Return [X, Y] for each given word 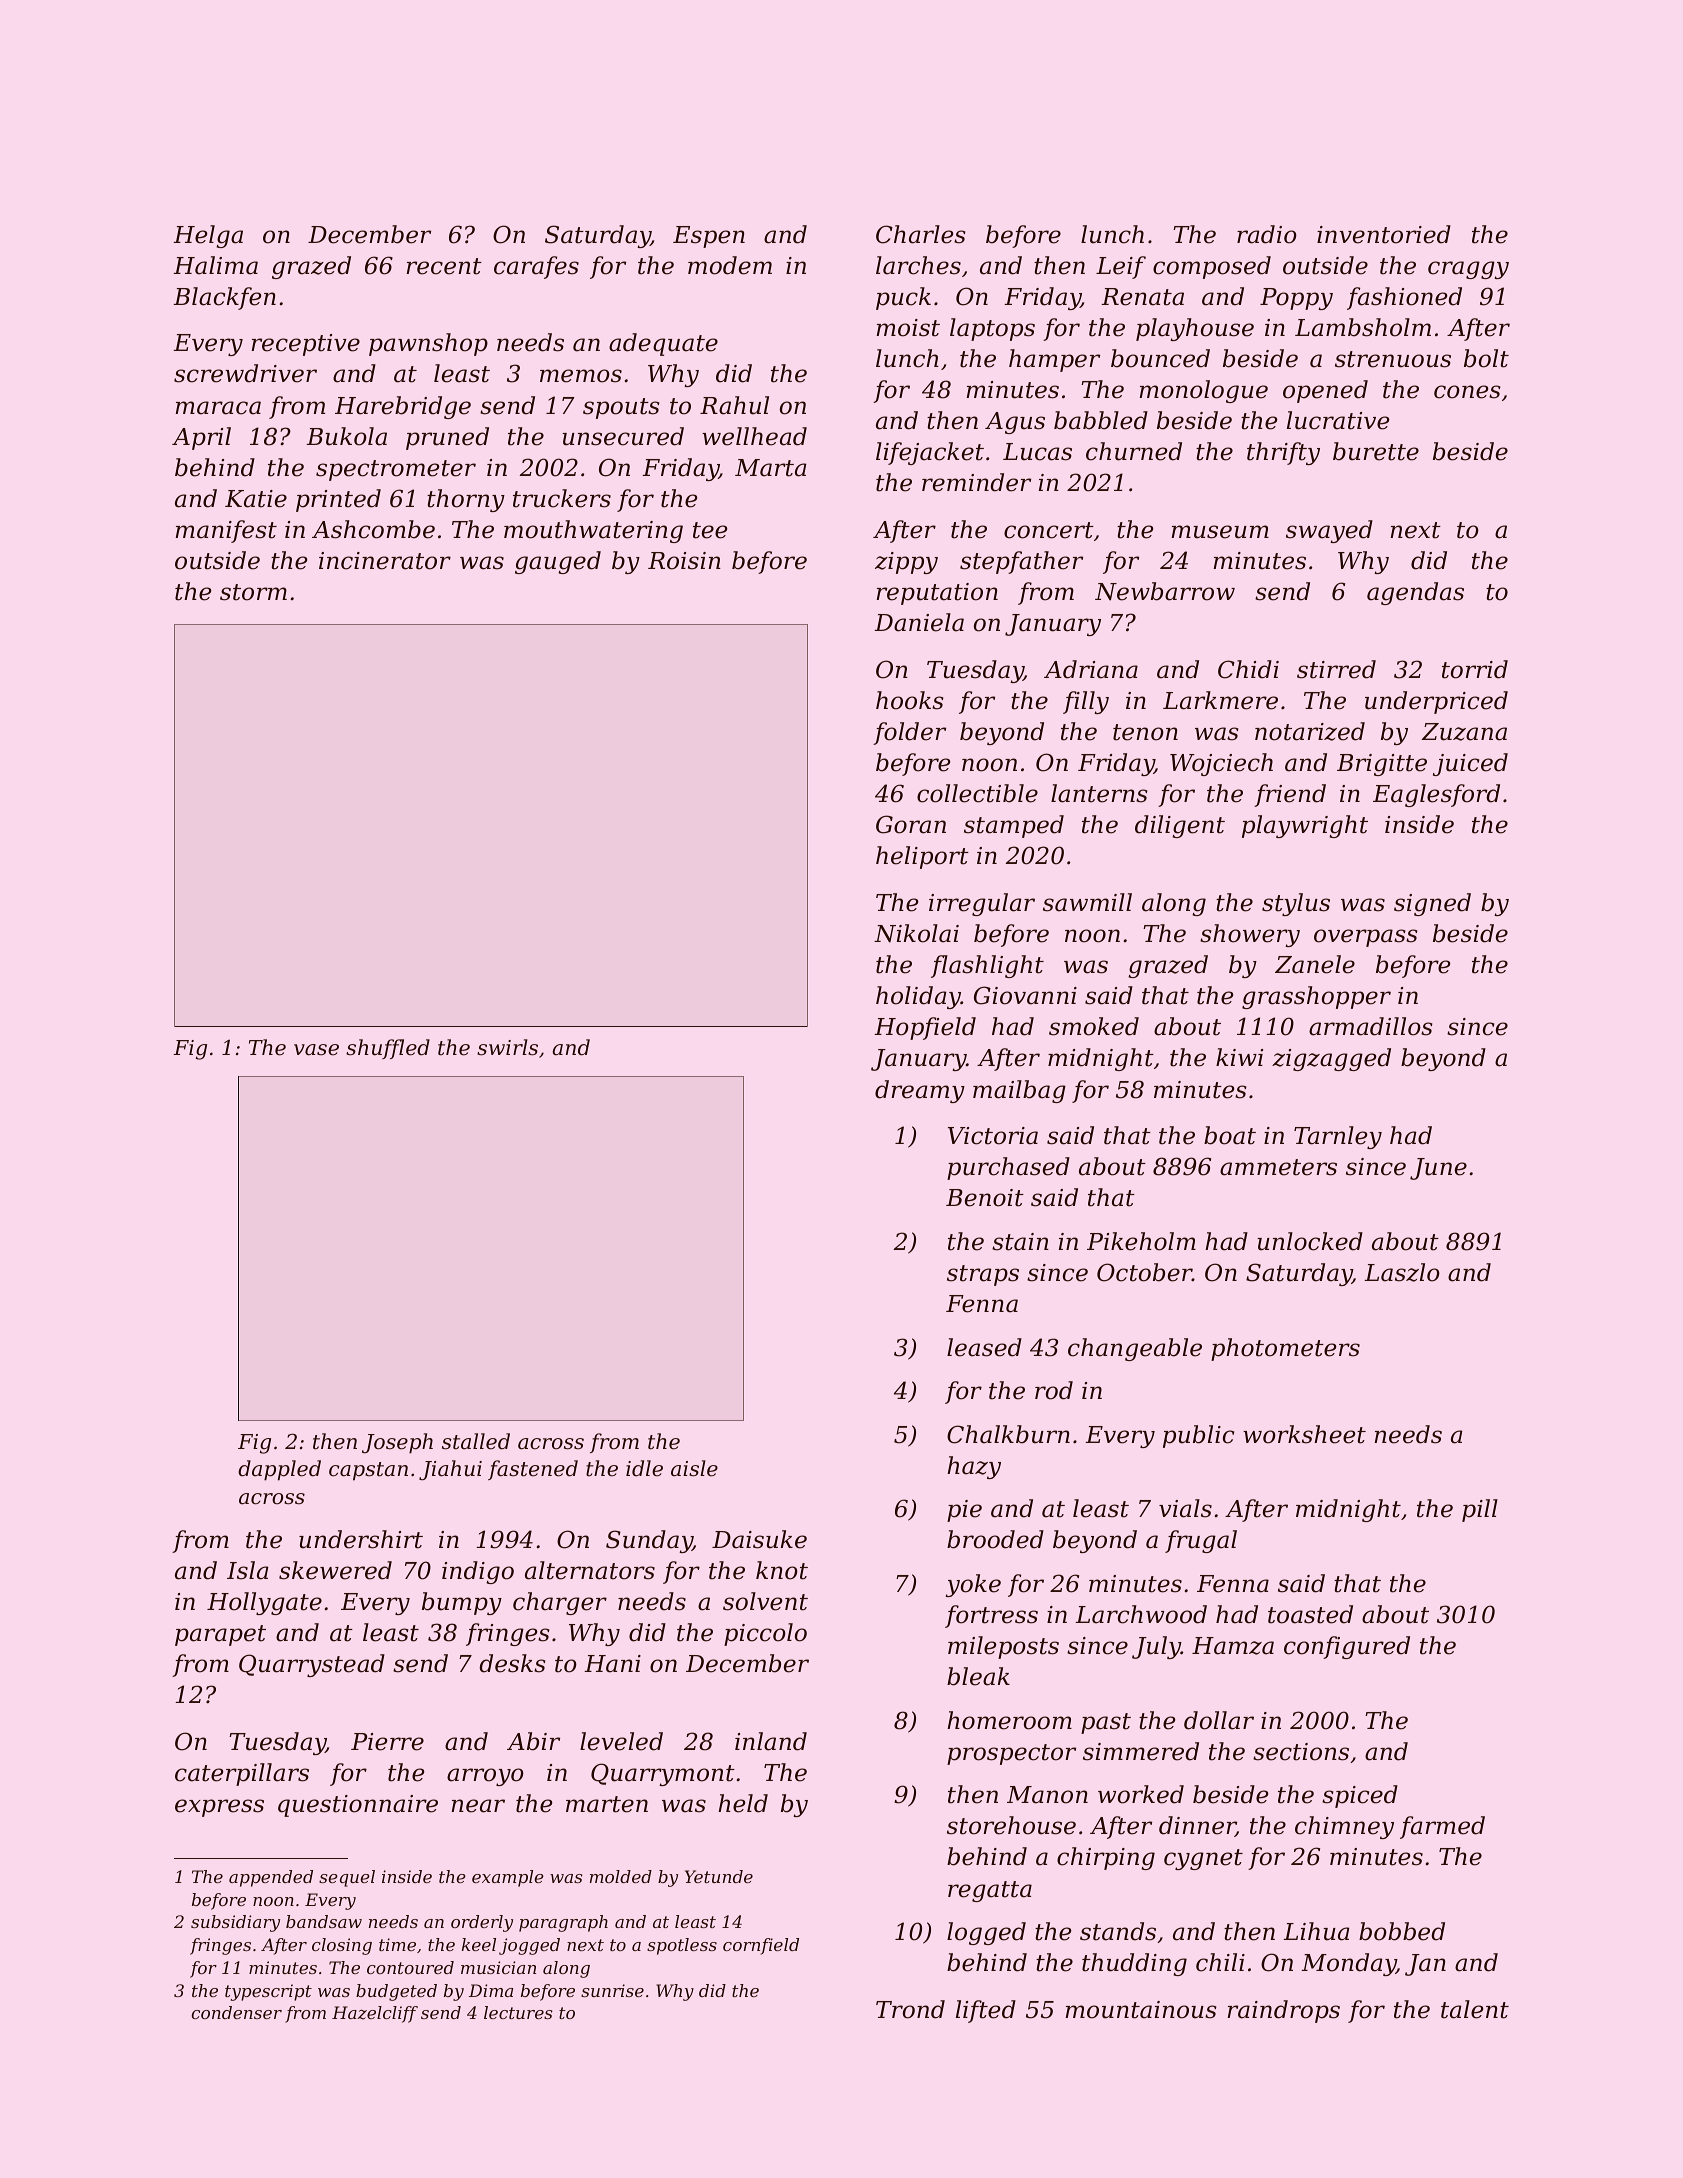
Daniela [919, 622]
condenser [236, 2012]
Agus [1015, 423]
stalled [476, 1441]
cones [1467, 392]
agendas [1415, 593]
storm [253, 592]
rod [1054, 1390]
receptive [305, 345]
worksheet [1304, 1434]
